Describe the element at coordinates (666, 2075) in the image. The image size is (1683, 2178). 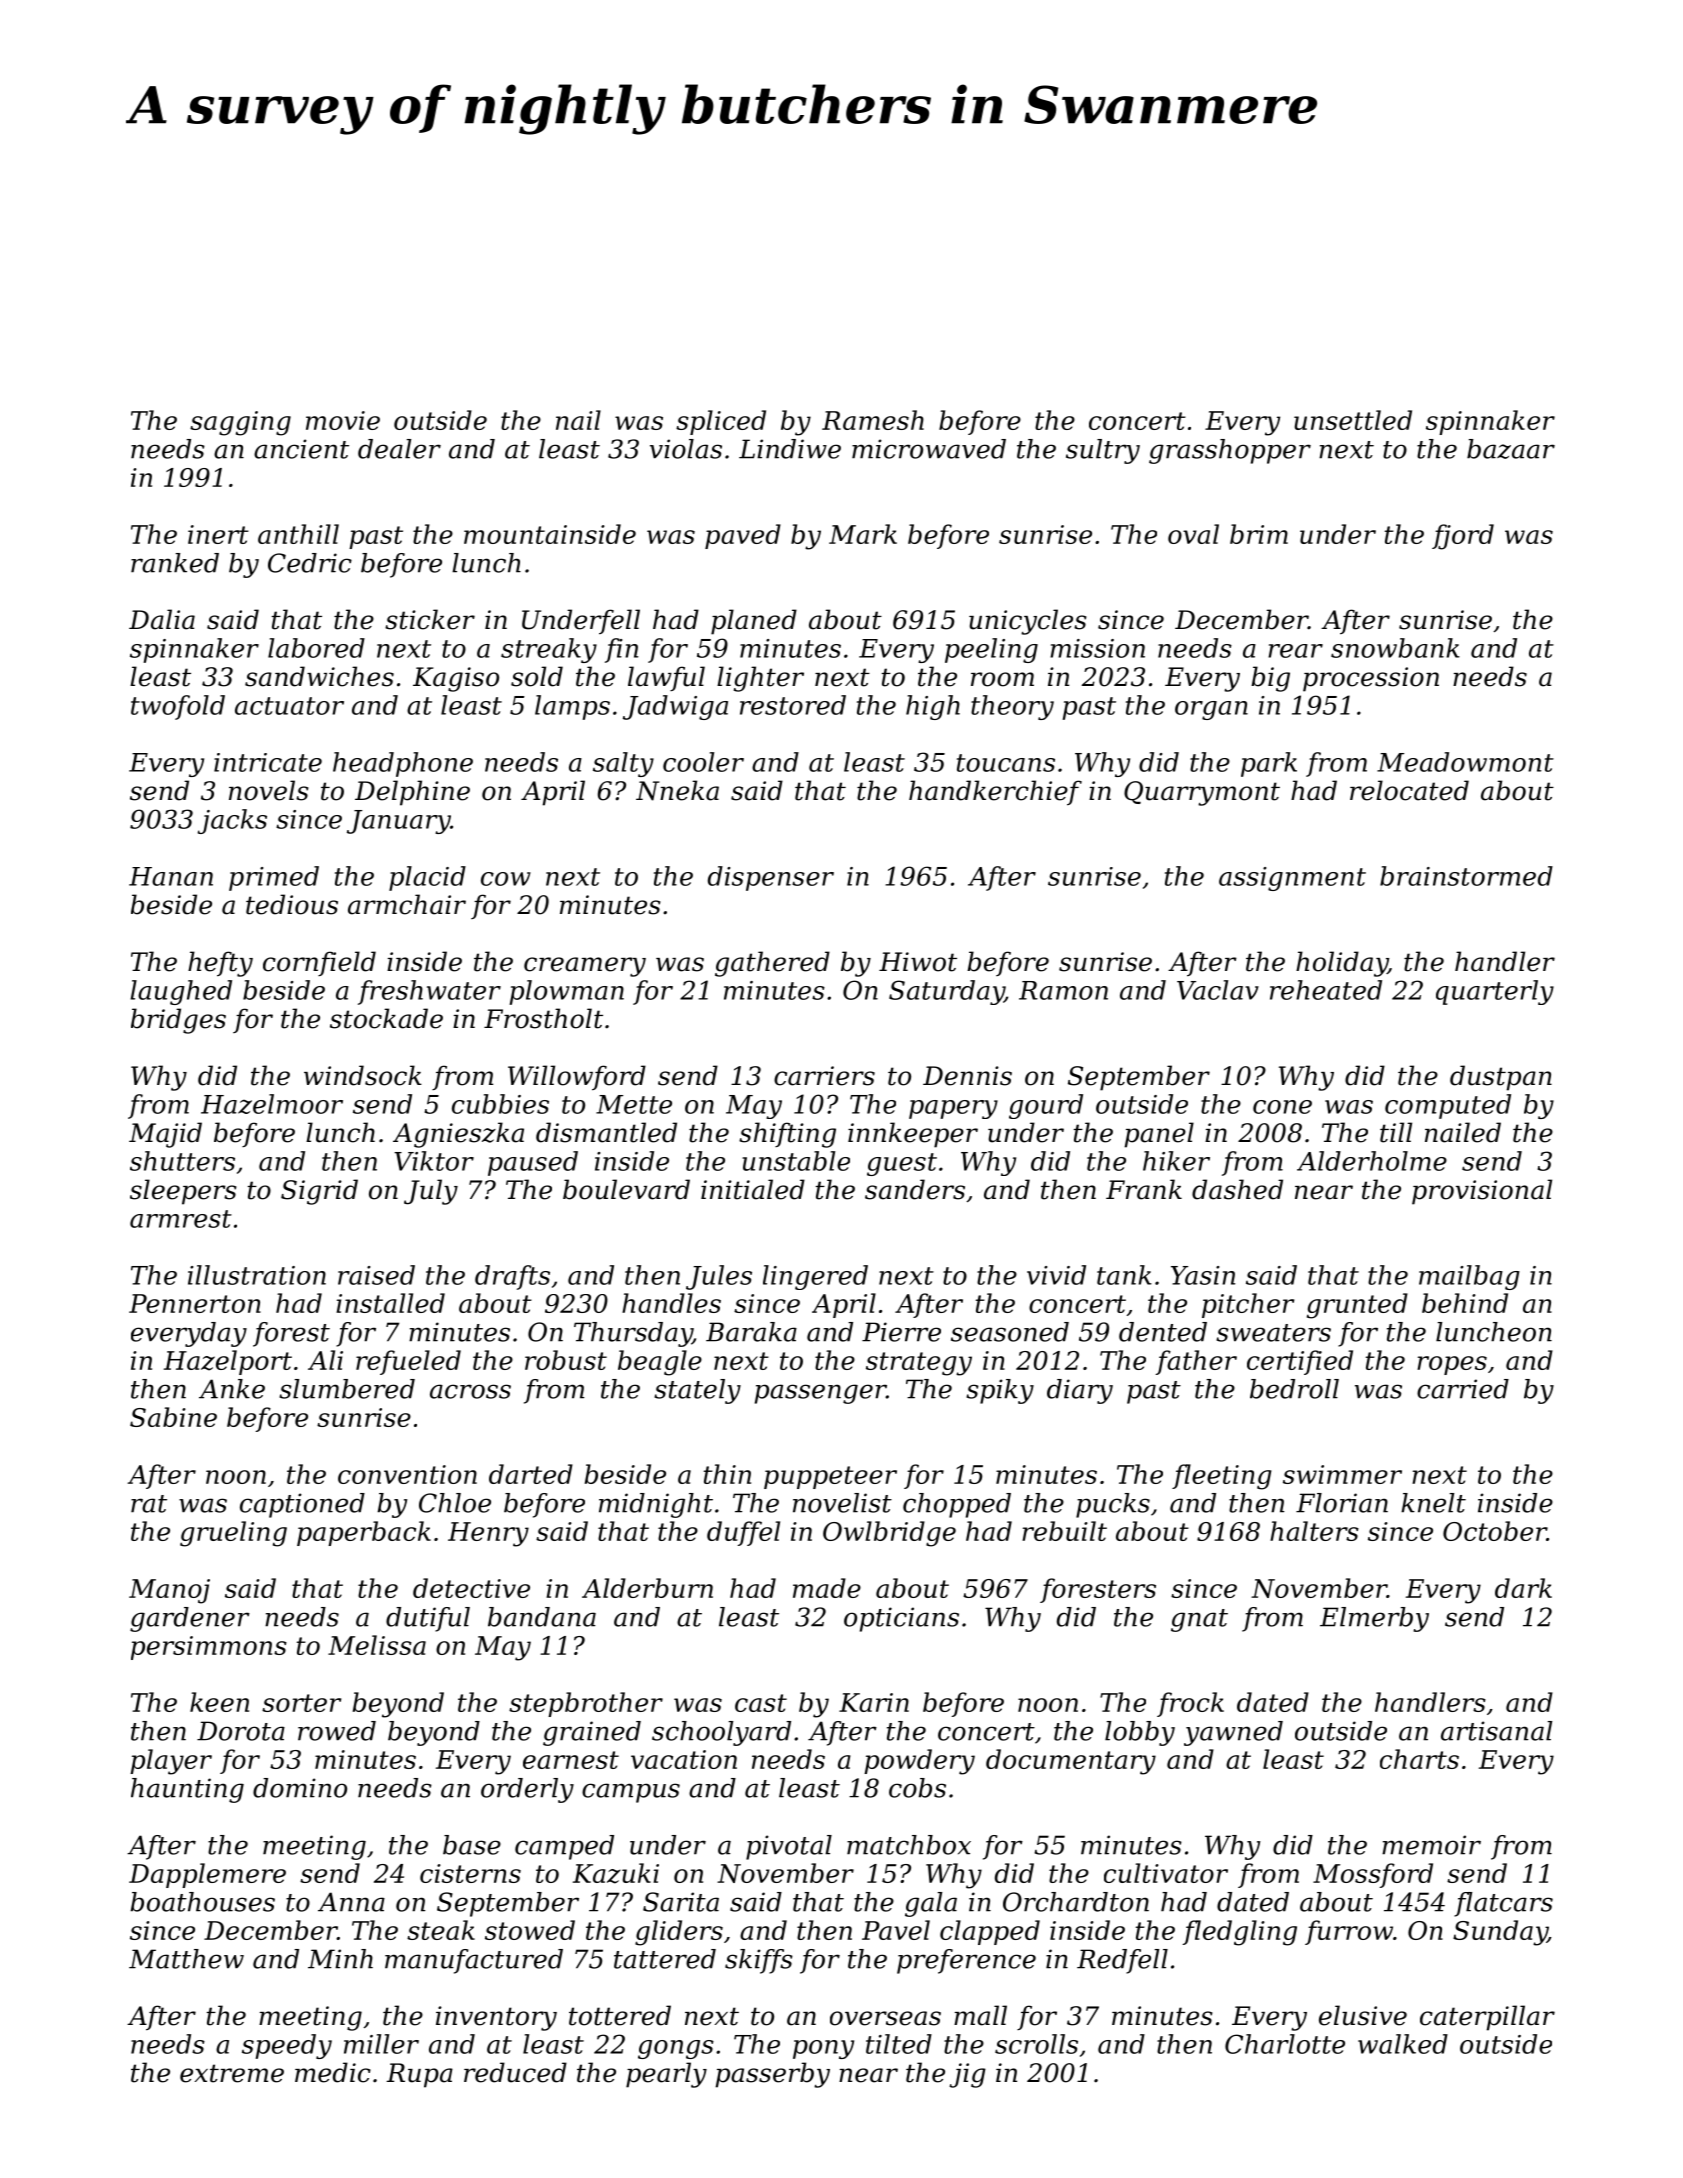
I see `pearly` at that location.
